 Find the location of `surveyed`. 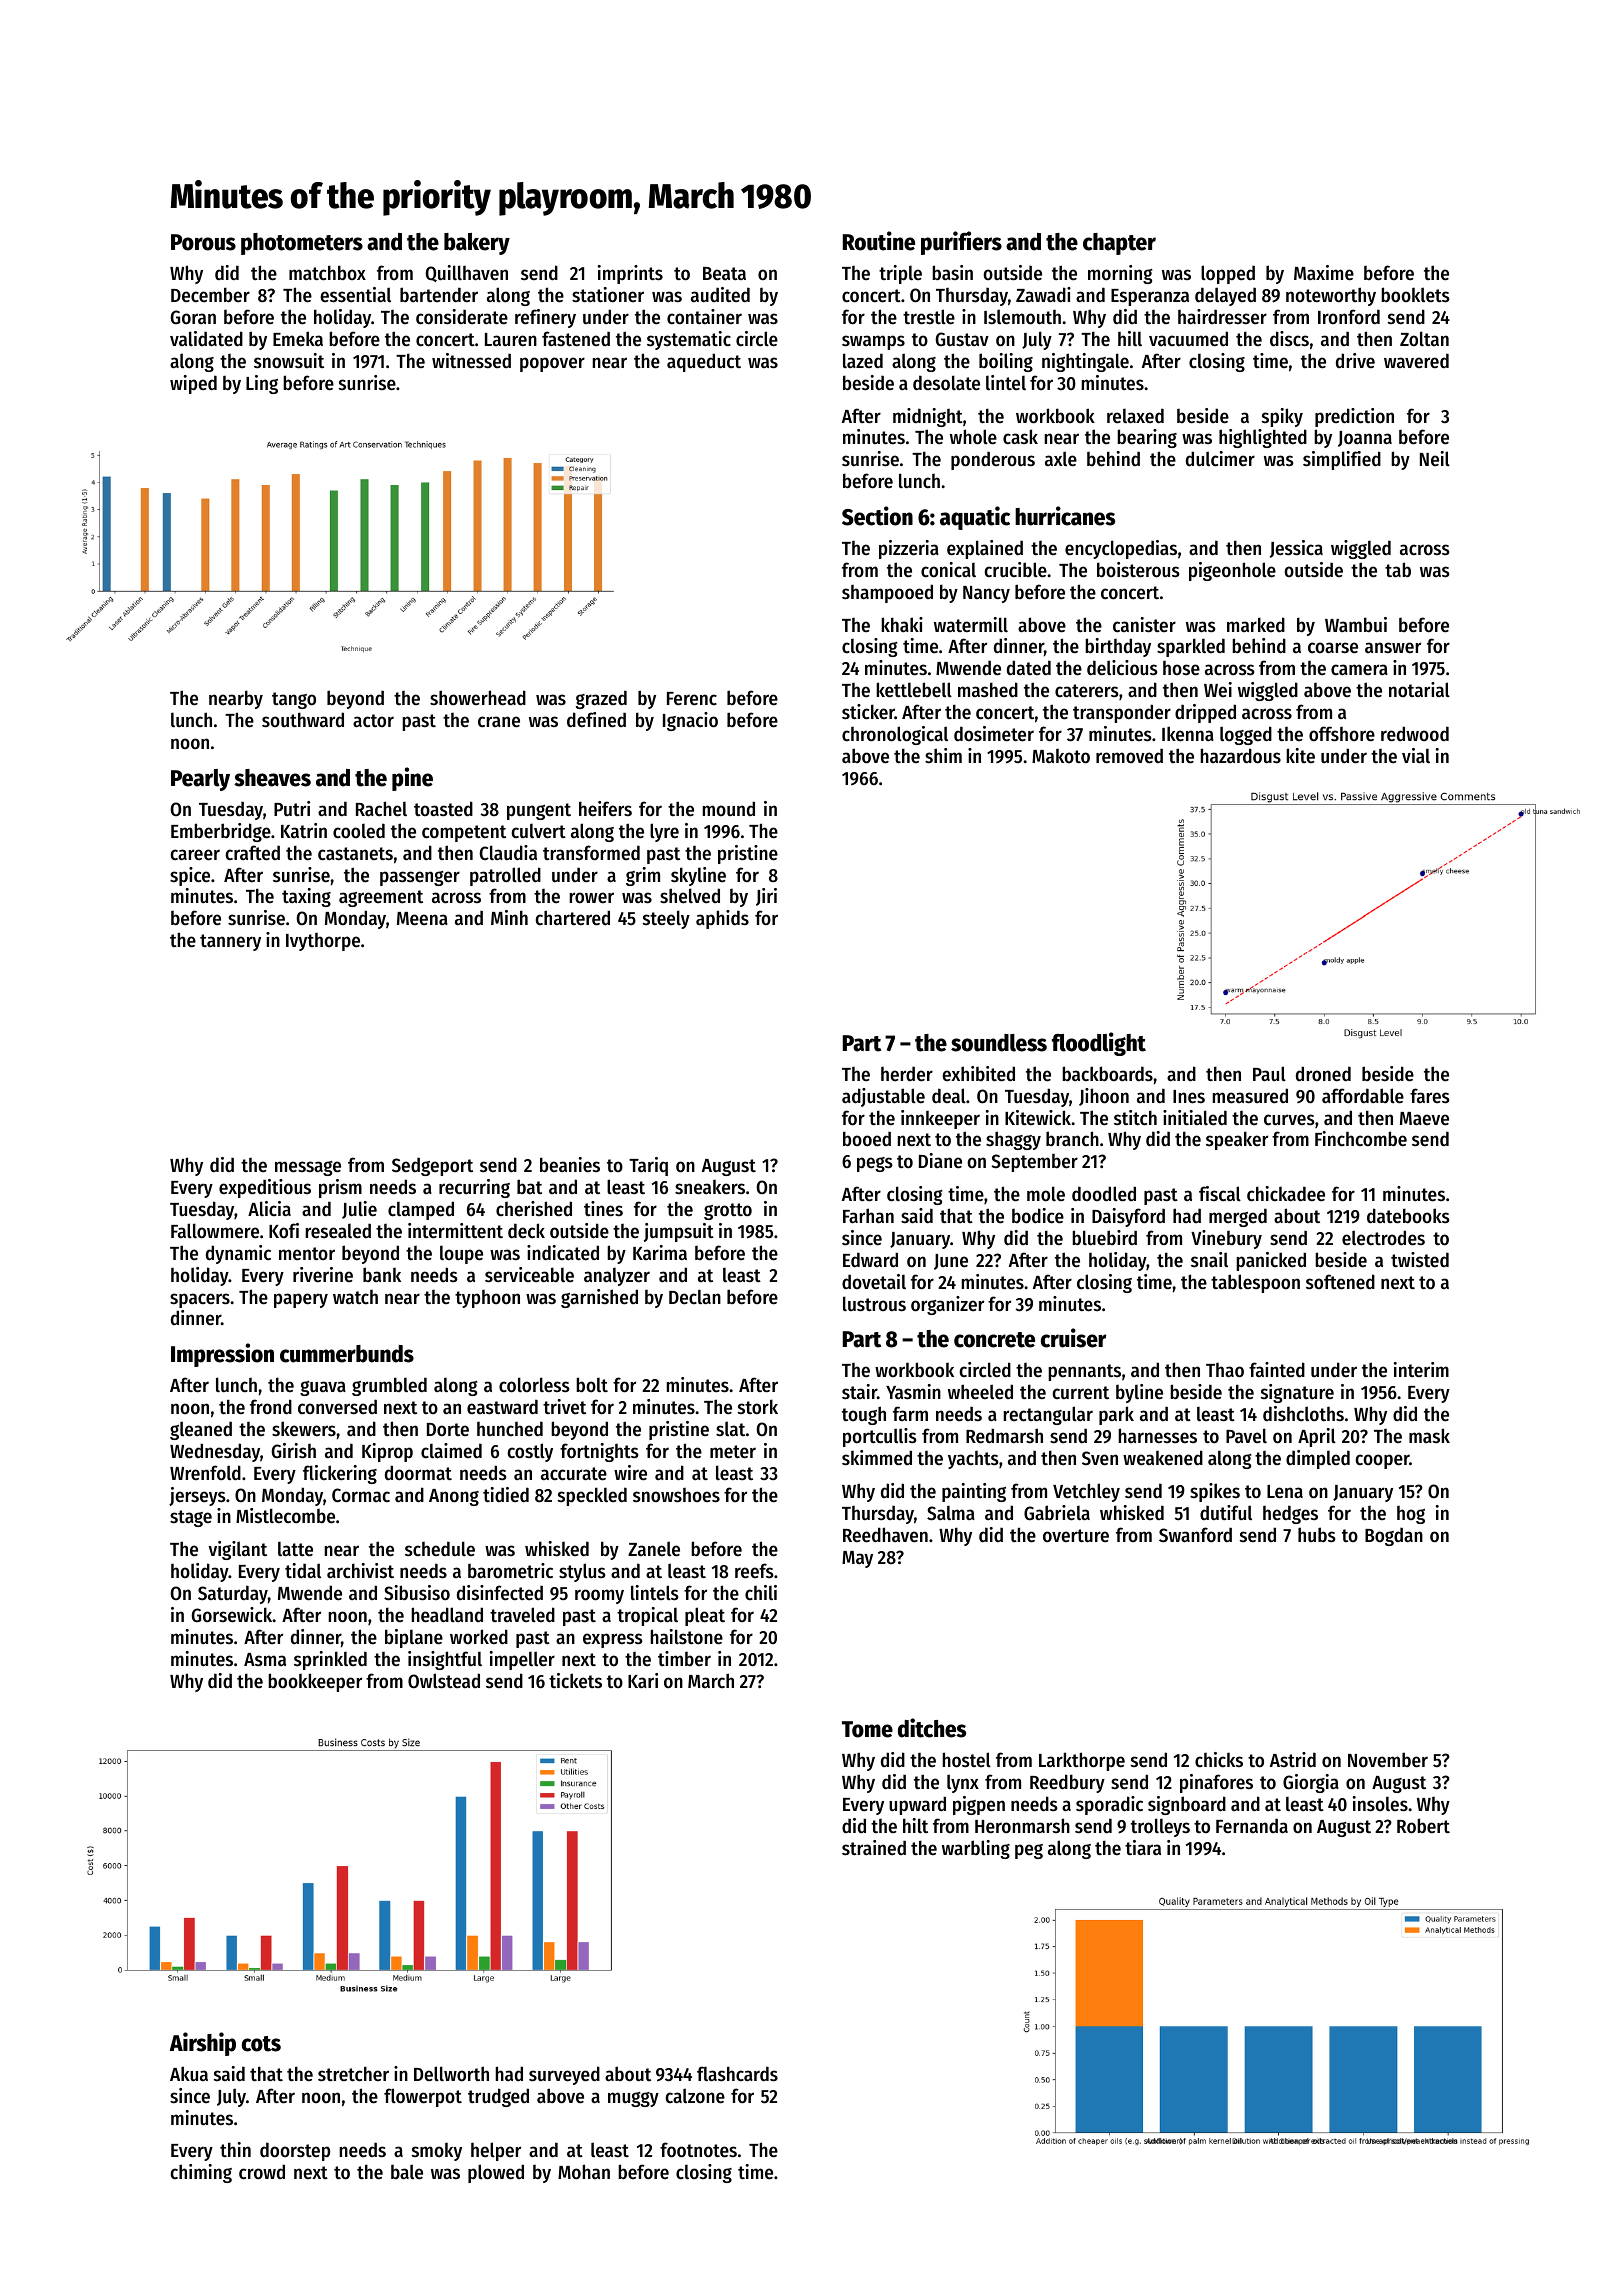

surveyed is located at coordinates (564, 2075).
